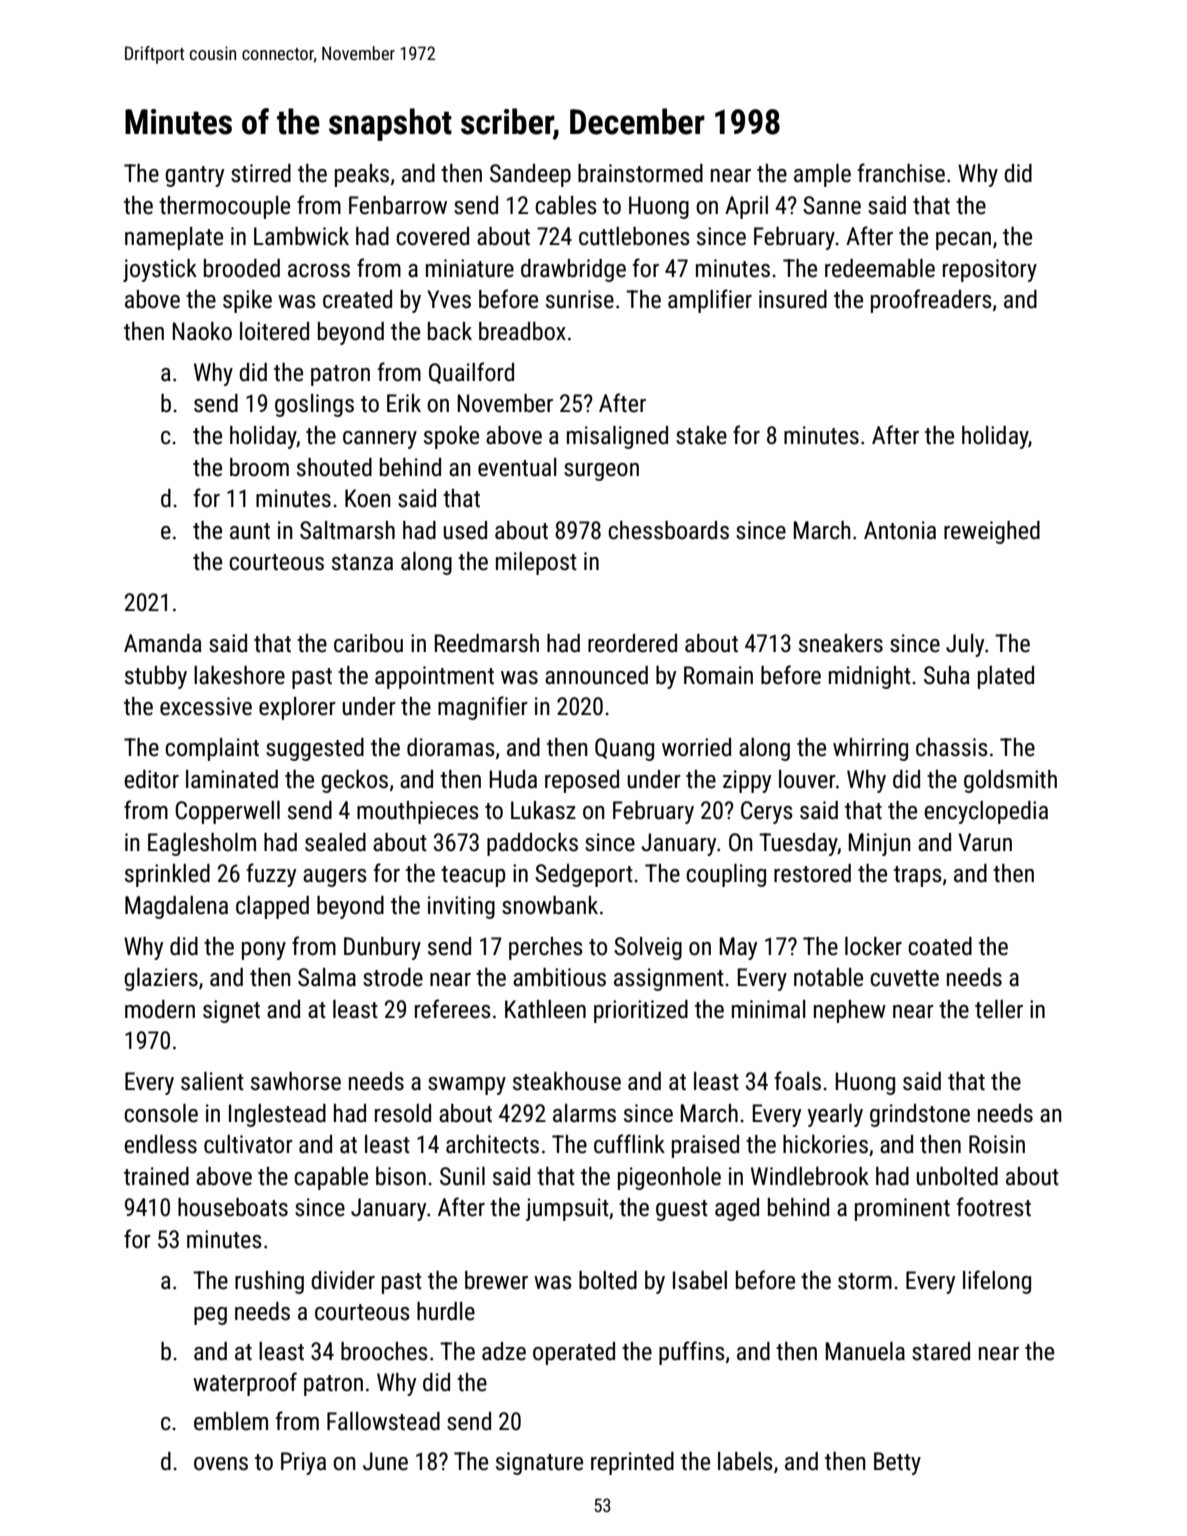 The image size is (1187, 1536). What do you see at coordinates (745, 1461) in the screenshot?
I see `labels` at bounding box center [745, 1461].
